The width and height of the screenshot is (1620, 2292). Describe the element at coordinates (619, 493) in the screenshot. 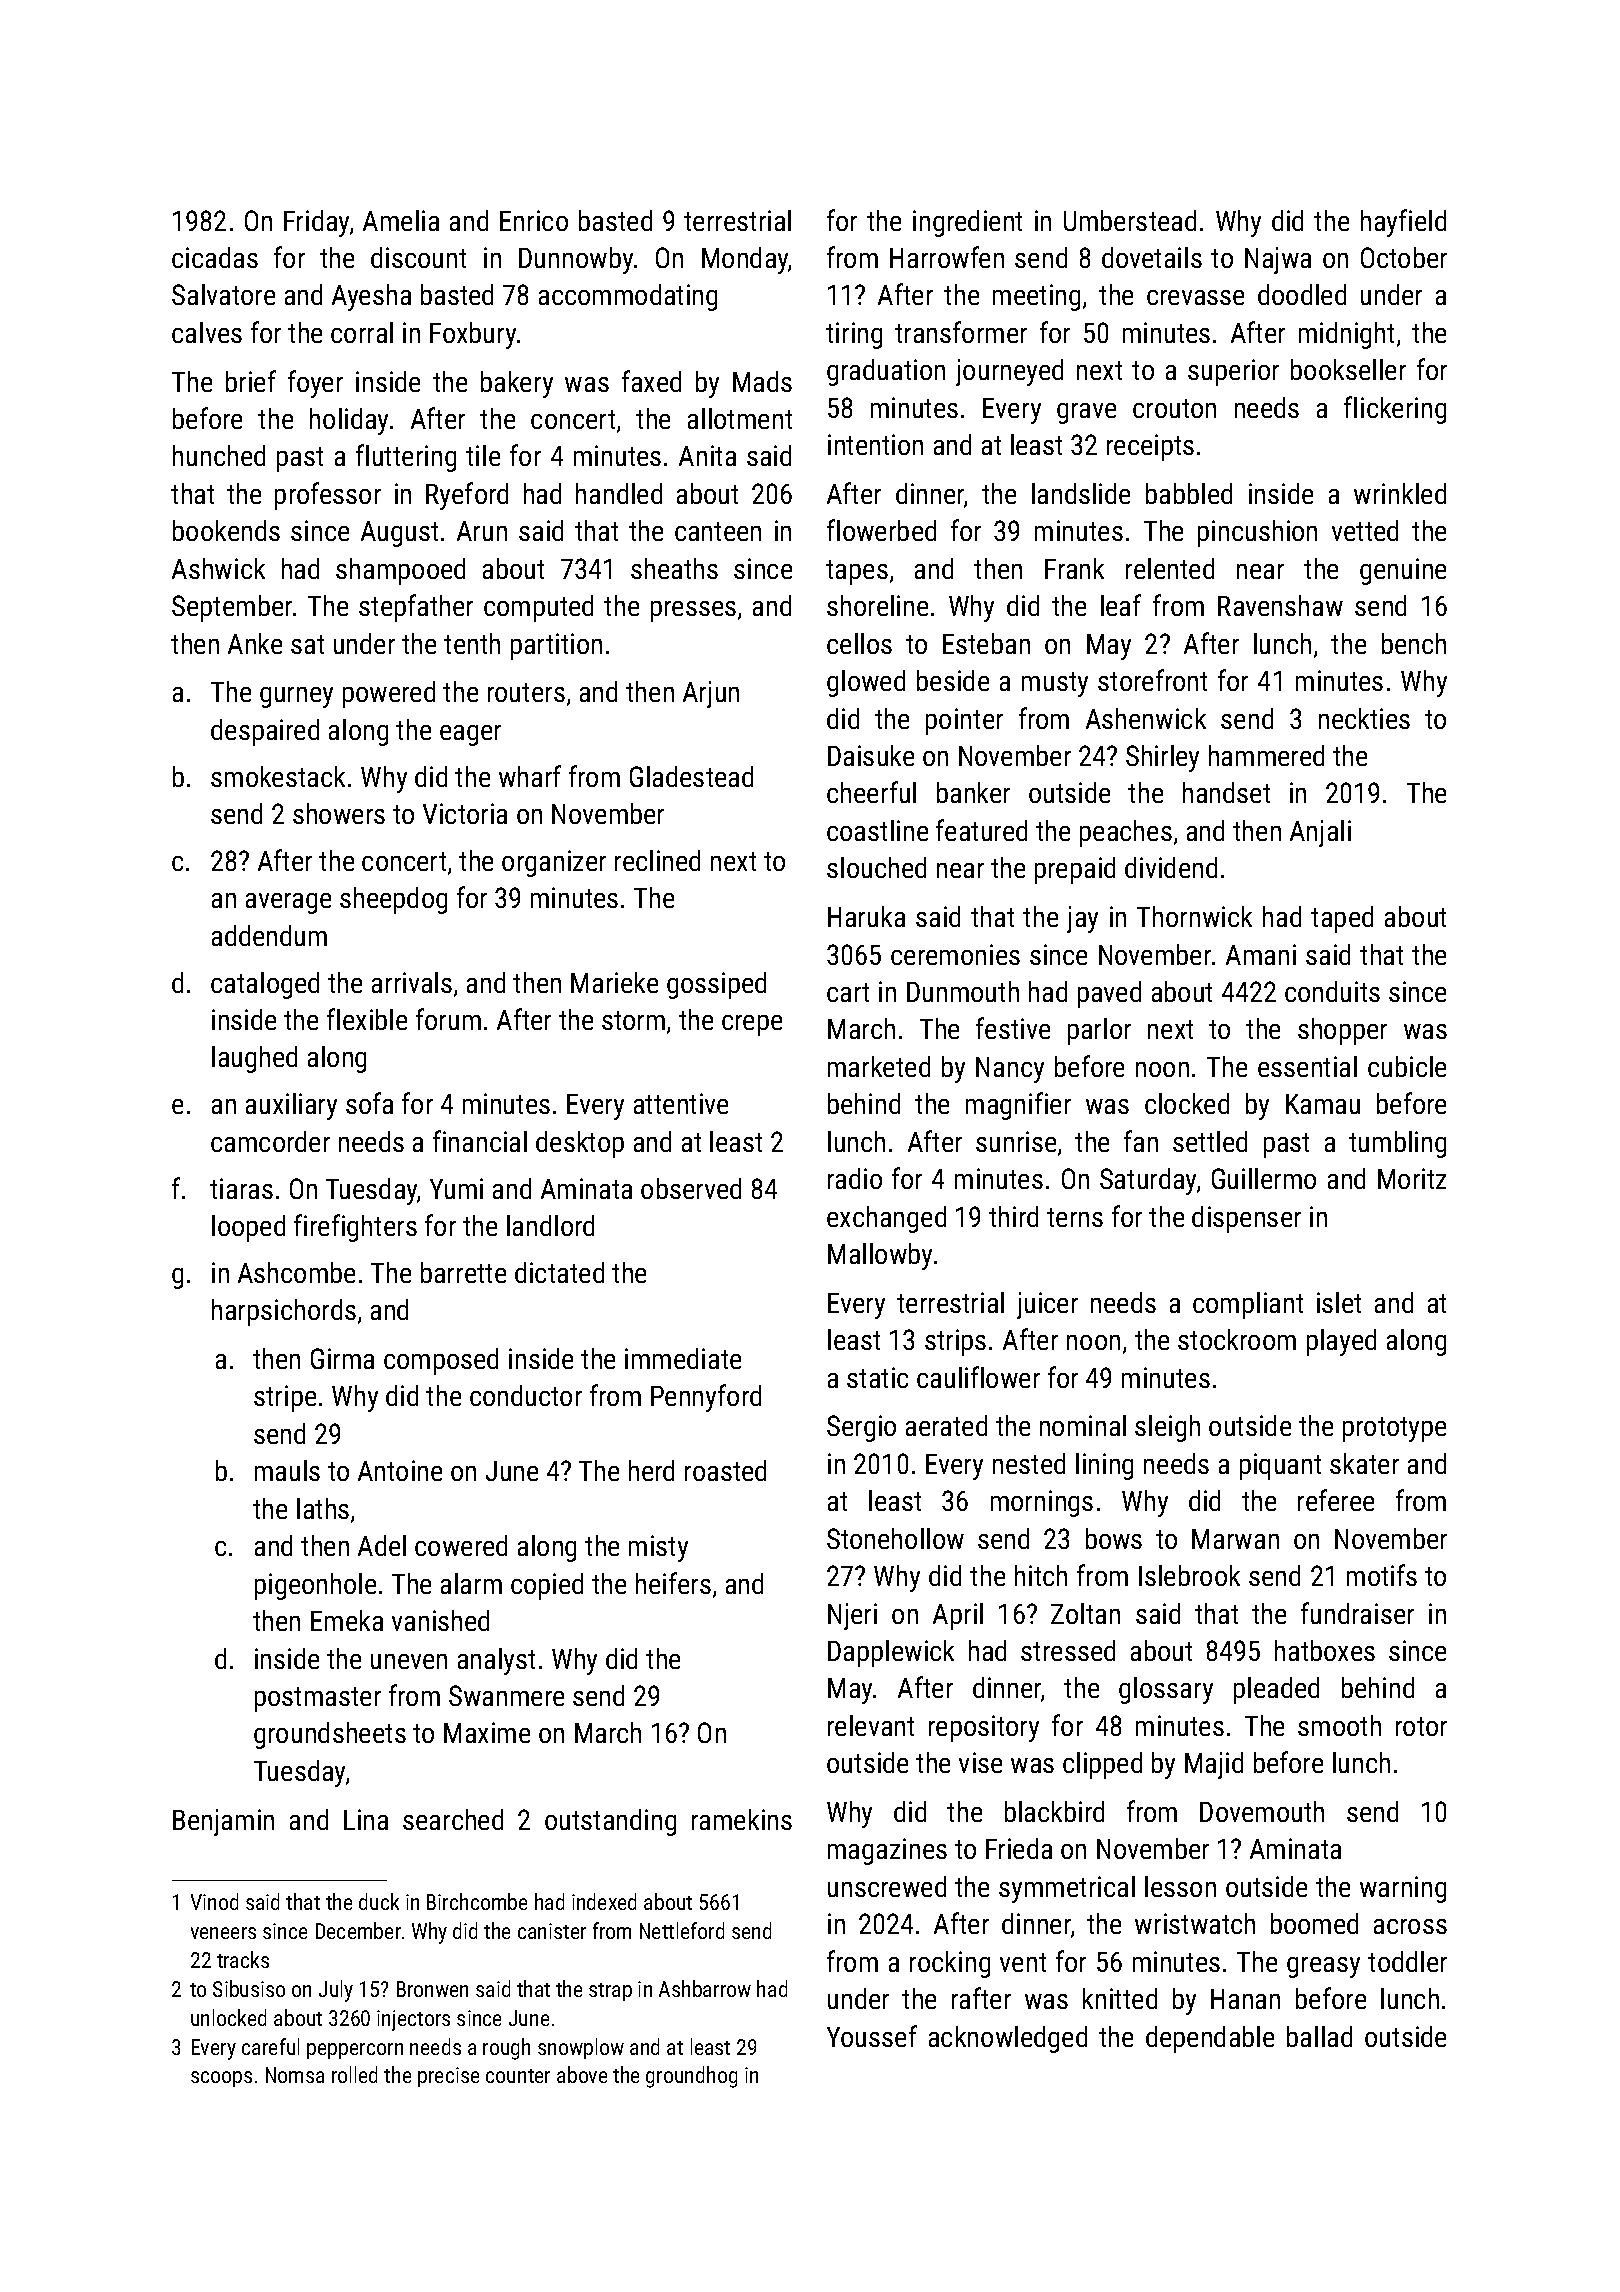

I see `handled` at that location.
